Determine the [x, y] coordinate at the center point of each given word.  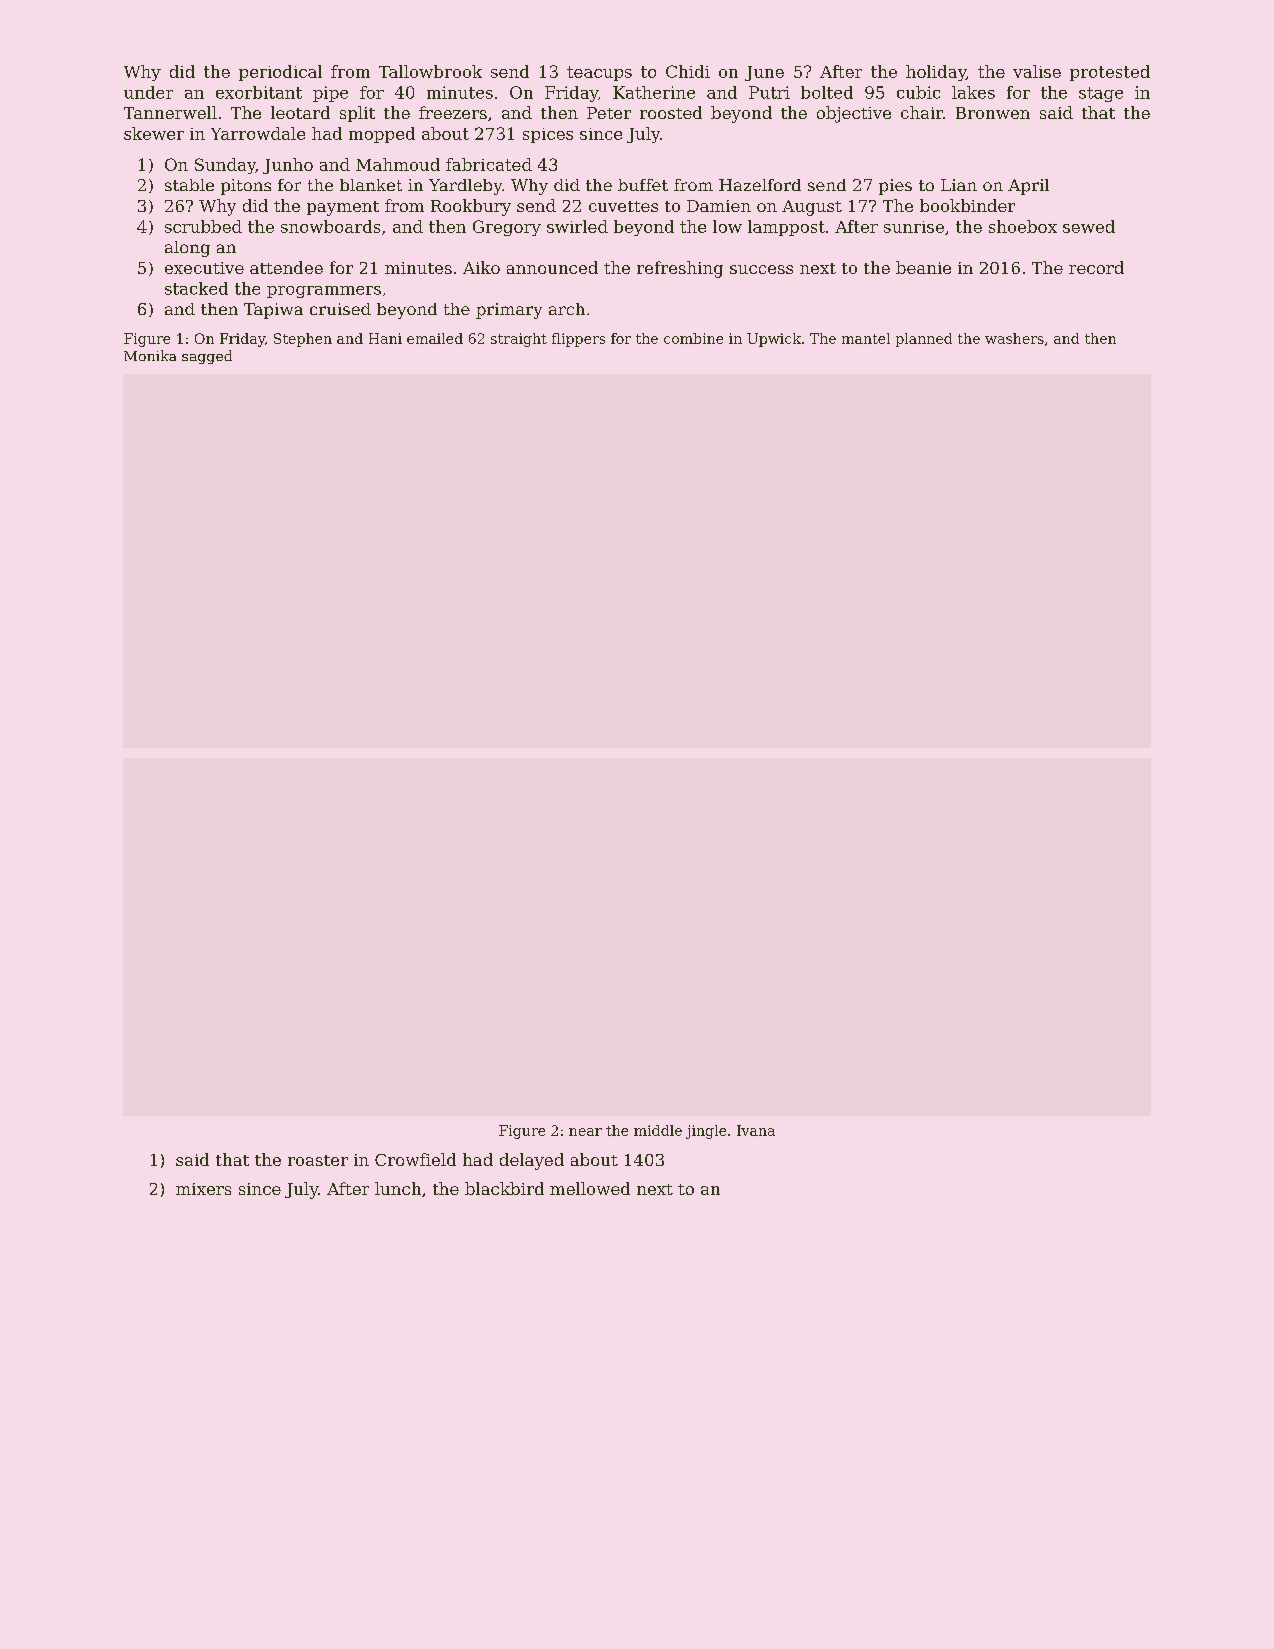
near [585, 1132]
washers [1014, 338]
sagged [207, 357]
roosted [671, 112]
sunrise [914, 227]
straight [519, 340]
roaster [318, 1160]
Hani [385, 338]
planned [924, 340]
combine [693, 338]
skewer [154, 133]
